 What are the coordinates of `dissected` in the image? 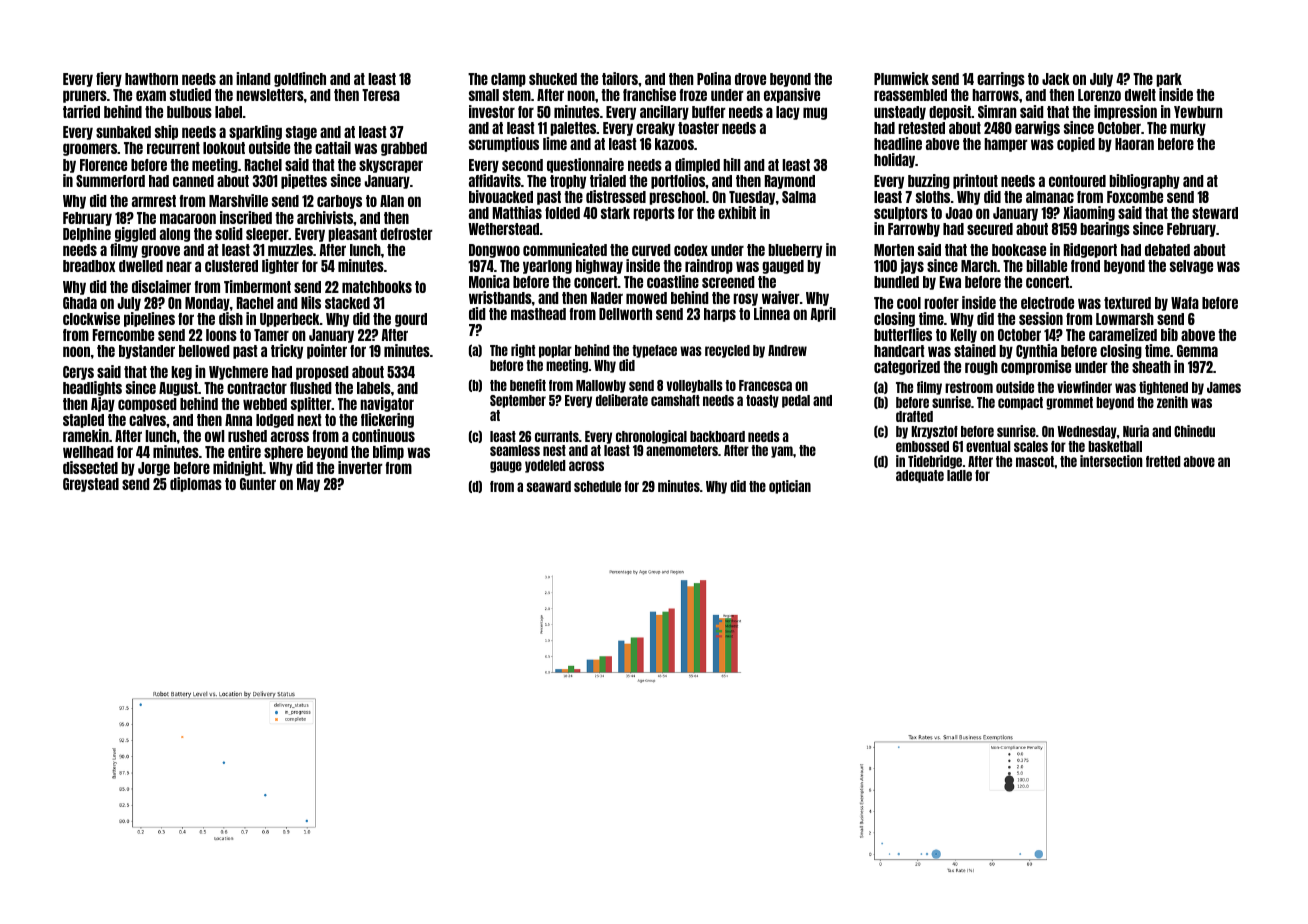 It's located at (90, 467).
